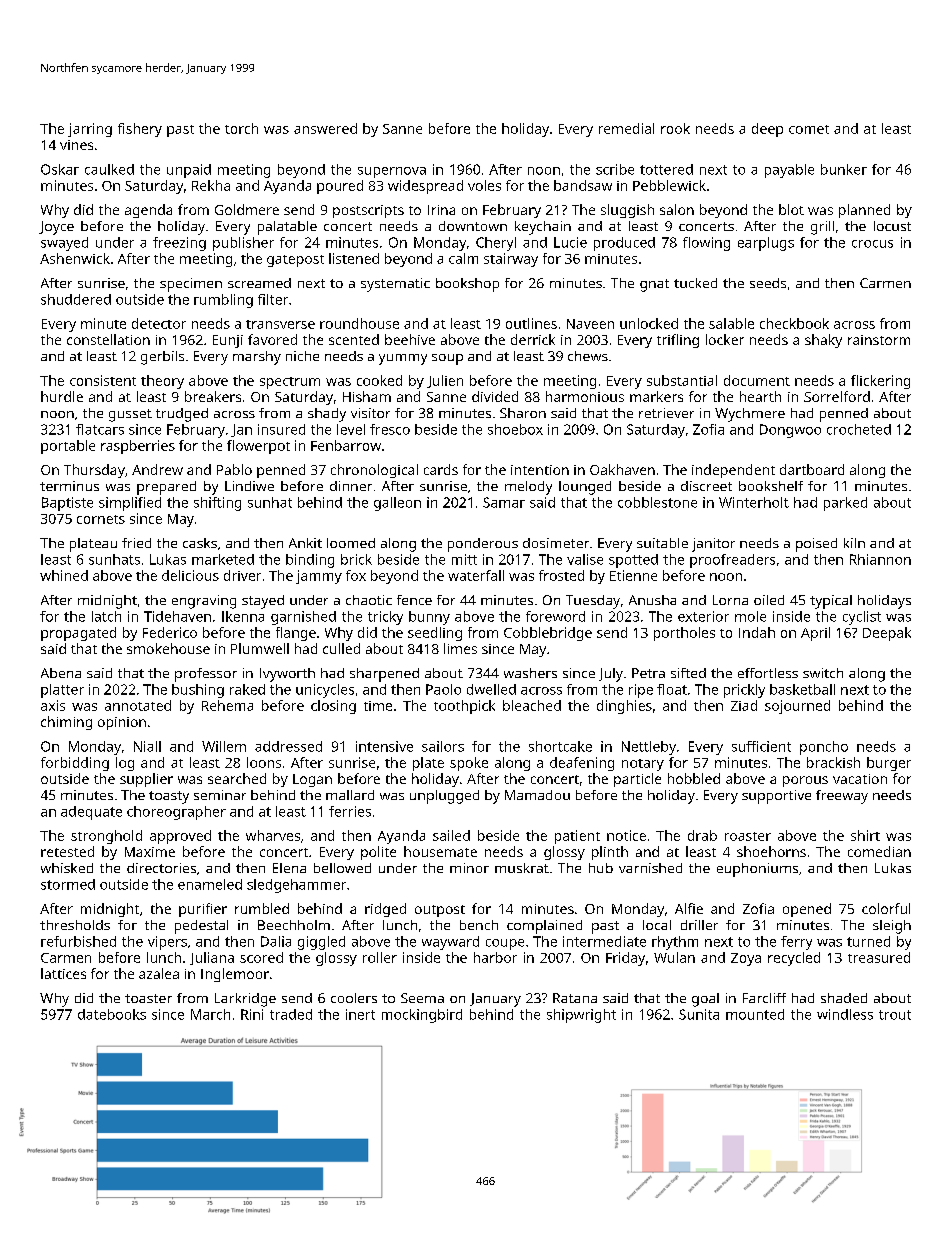  Describe the element at coordinates (177, 616) in the screenshot. I see `Tidehaven` at that location.
